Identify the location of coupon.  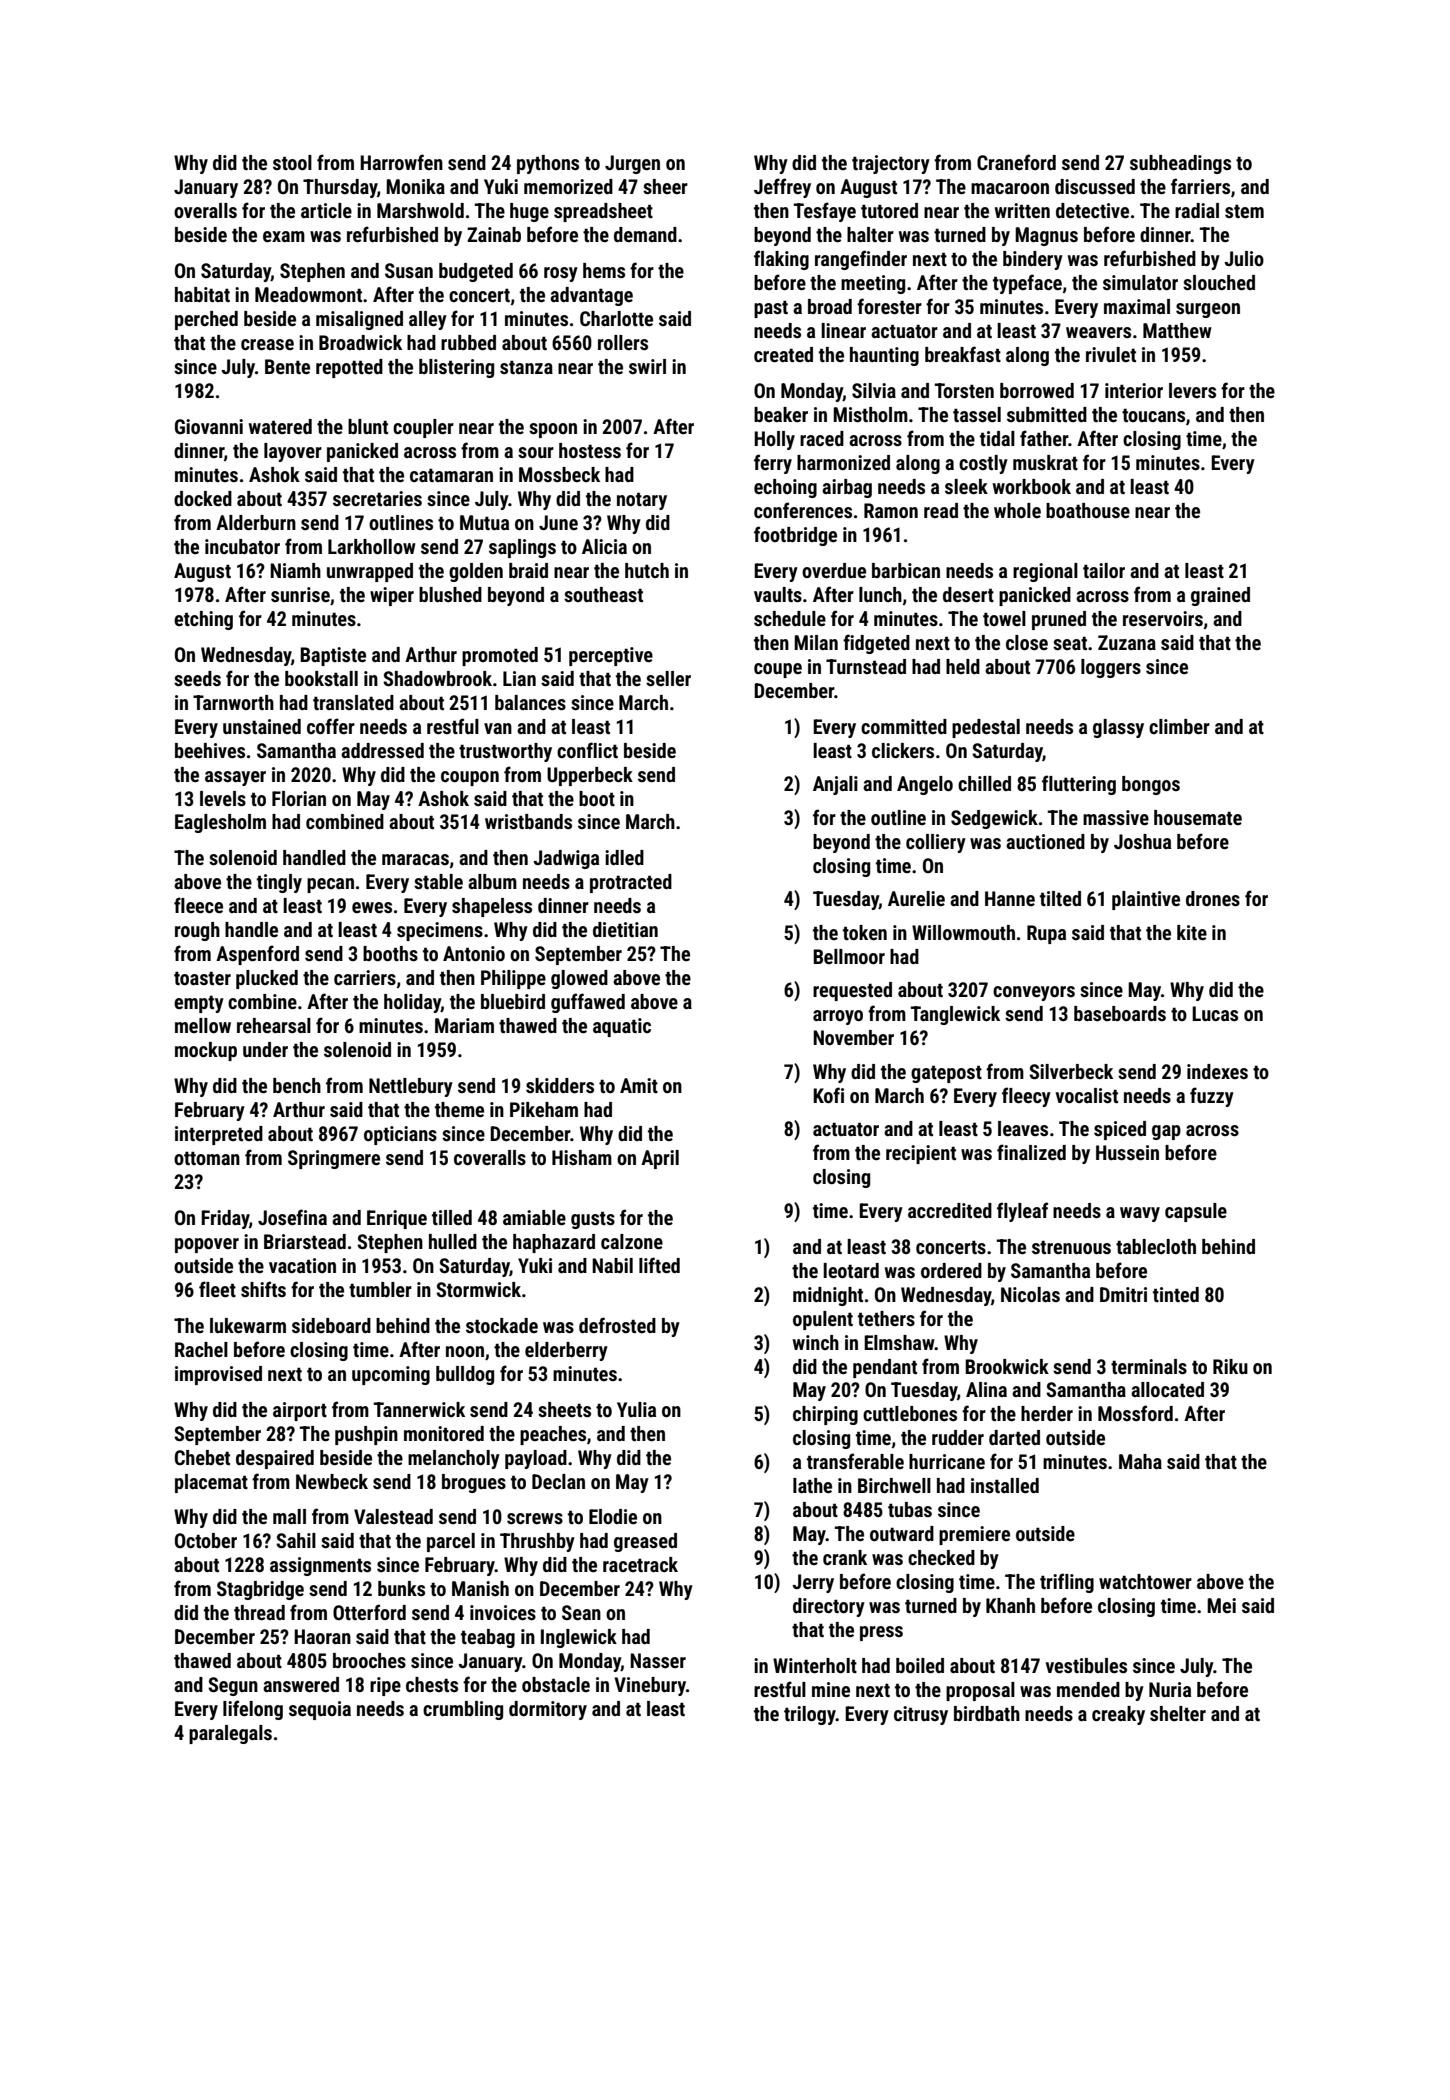
(470, 778).
